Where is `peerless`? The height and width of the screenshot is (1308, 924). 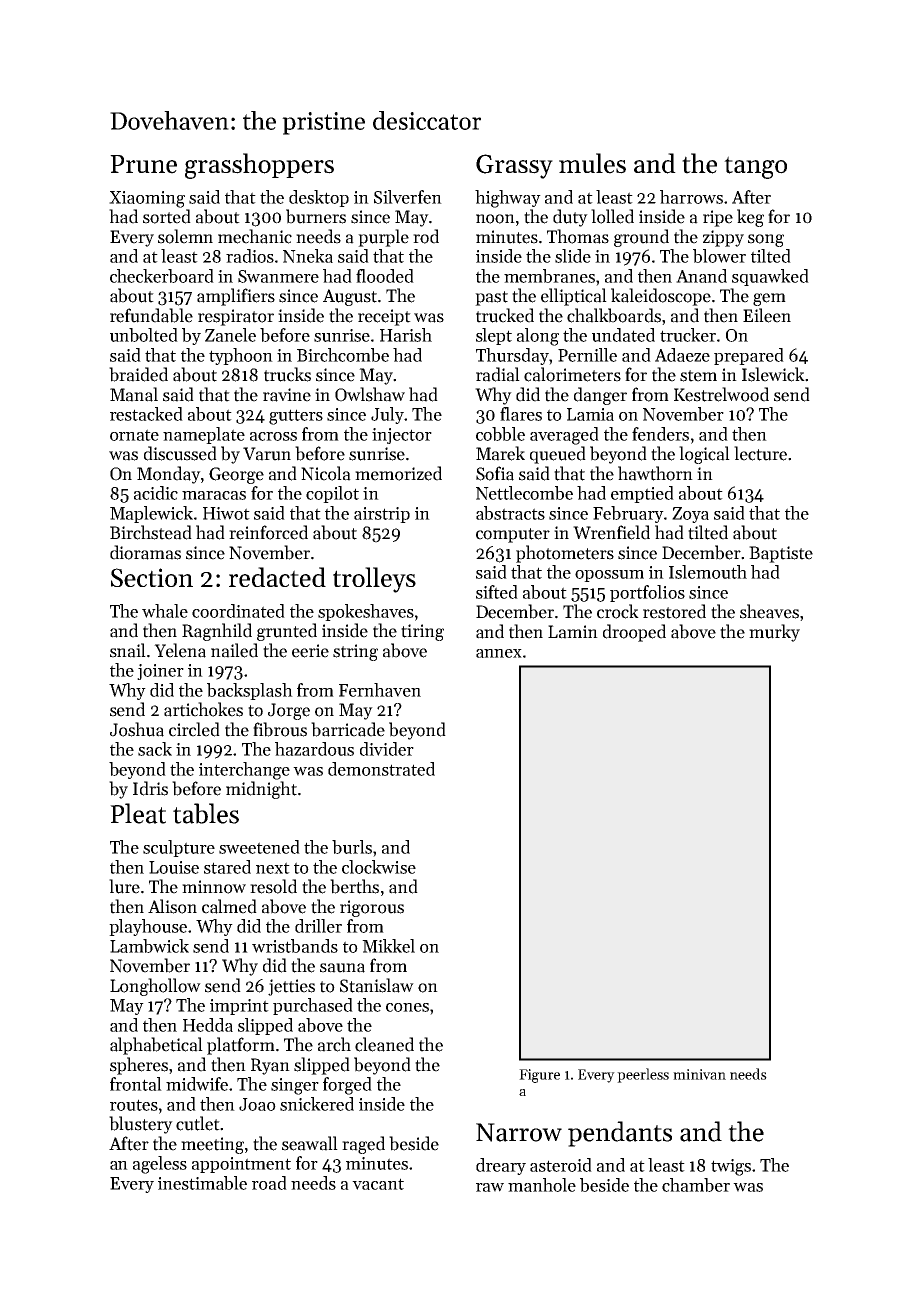 peerless is located at coordinates (643, 1075).
